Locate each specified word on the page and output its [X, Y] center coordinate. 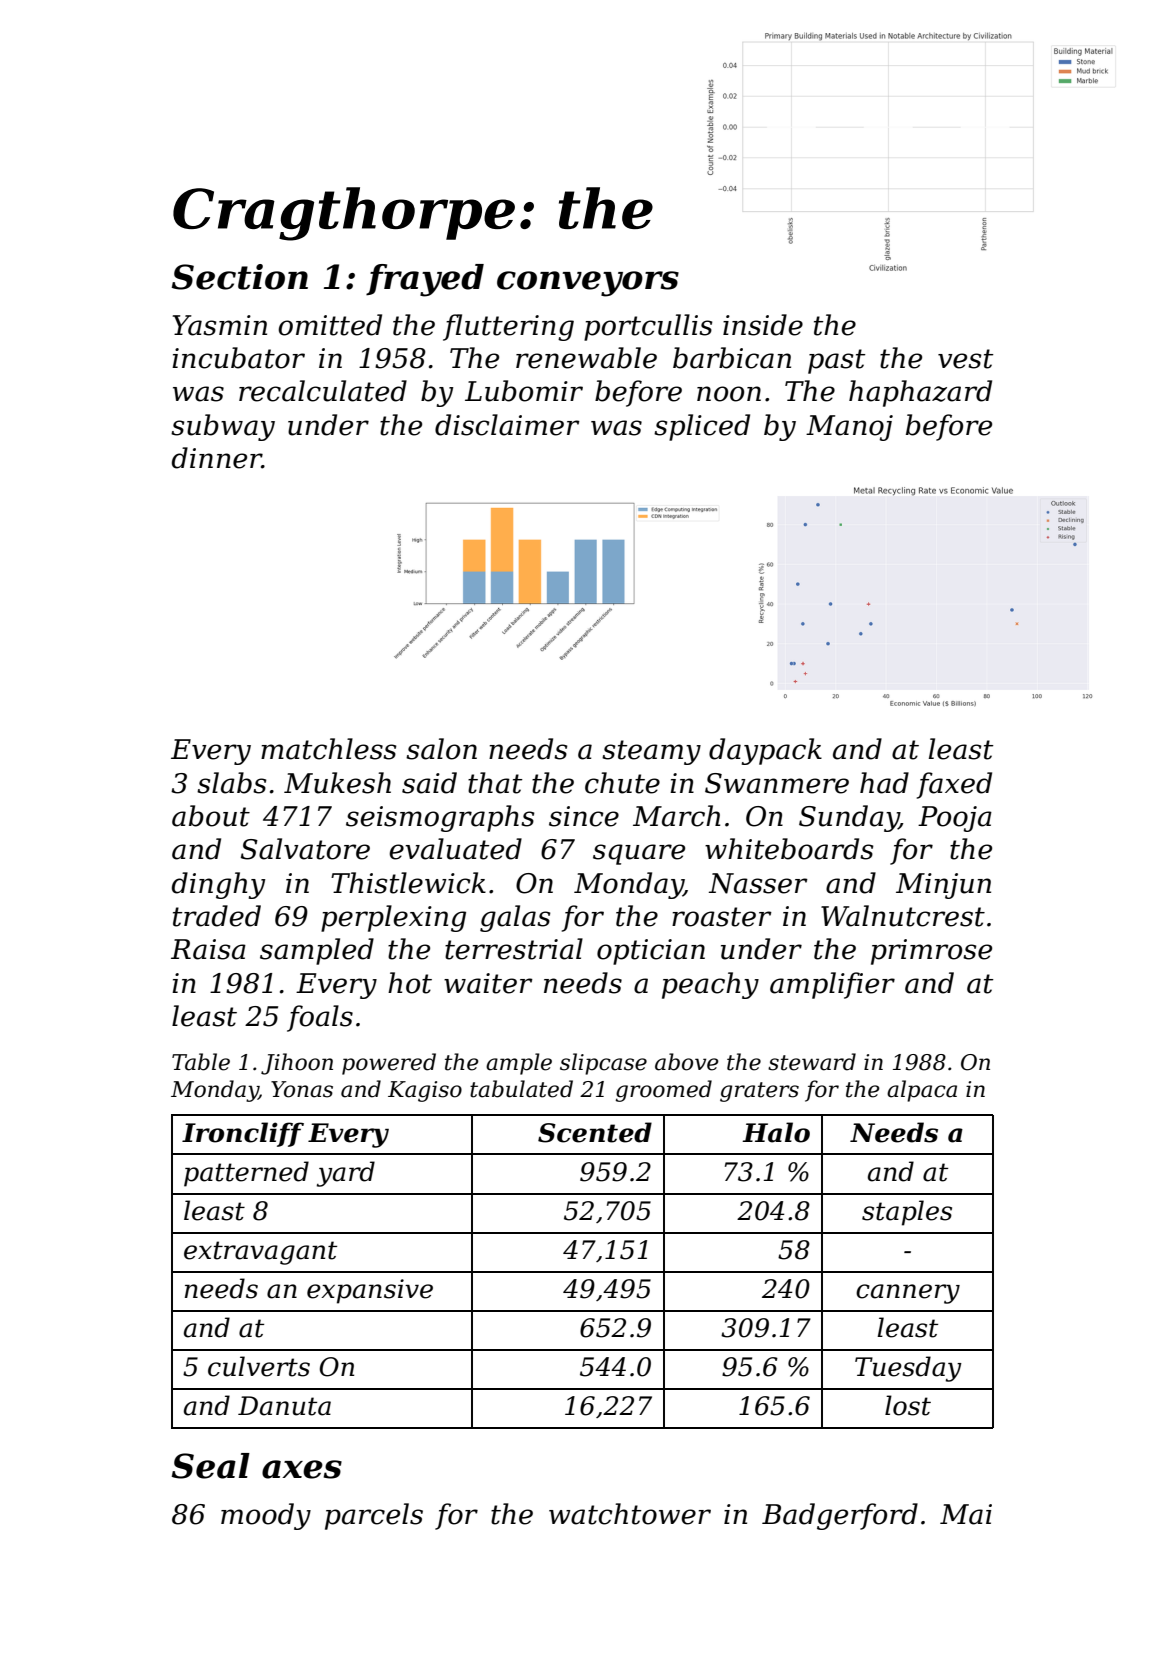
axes [302, 1469]
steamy [651, 752]
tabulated [521, 1089]
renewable [586, 358]
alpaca [922, 1091]
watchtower [630, 1514]
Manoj [849, 428]
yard [346, 1174]
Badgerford [840, 1516]
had [884, 783]
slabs [231, 783]
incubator [238, 358]
